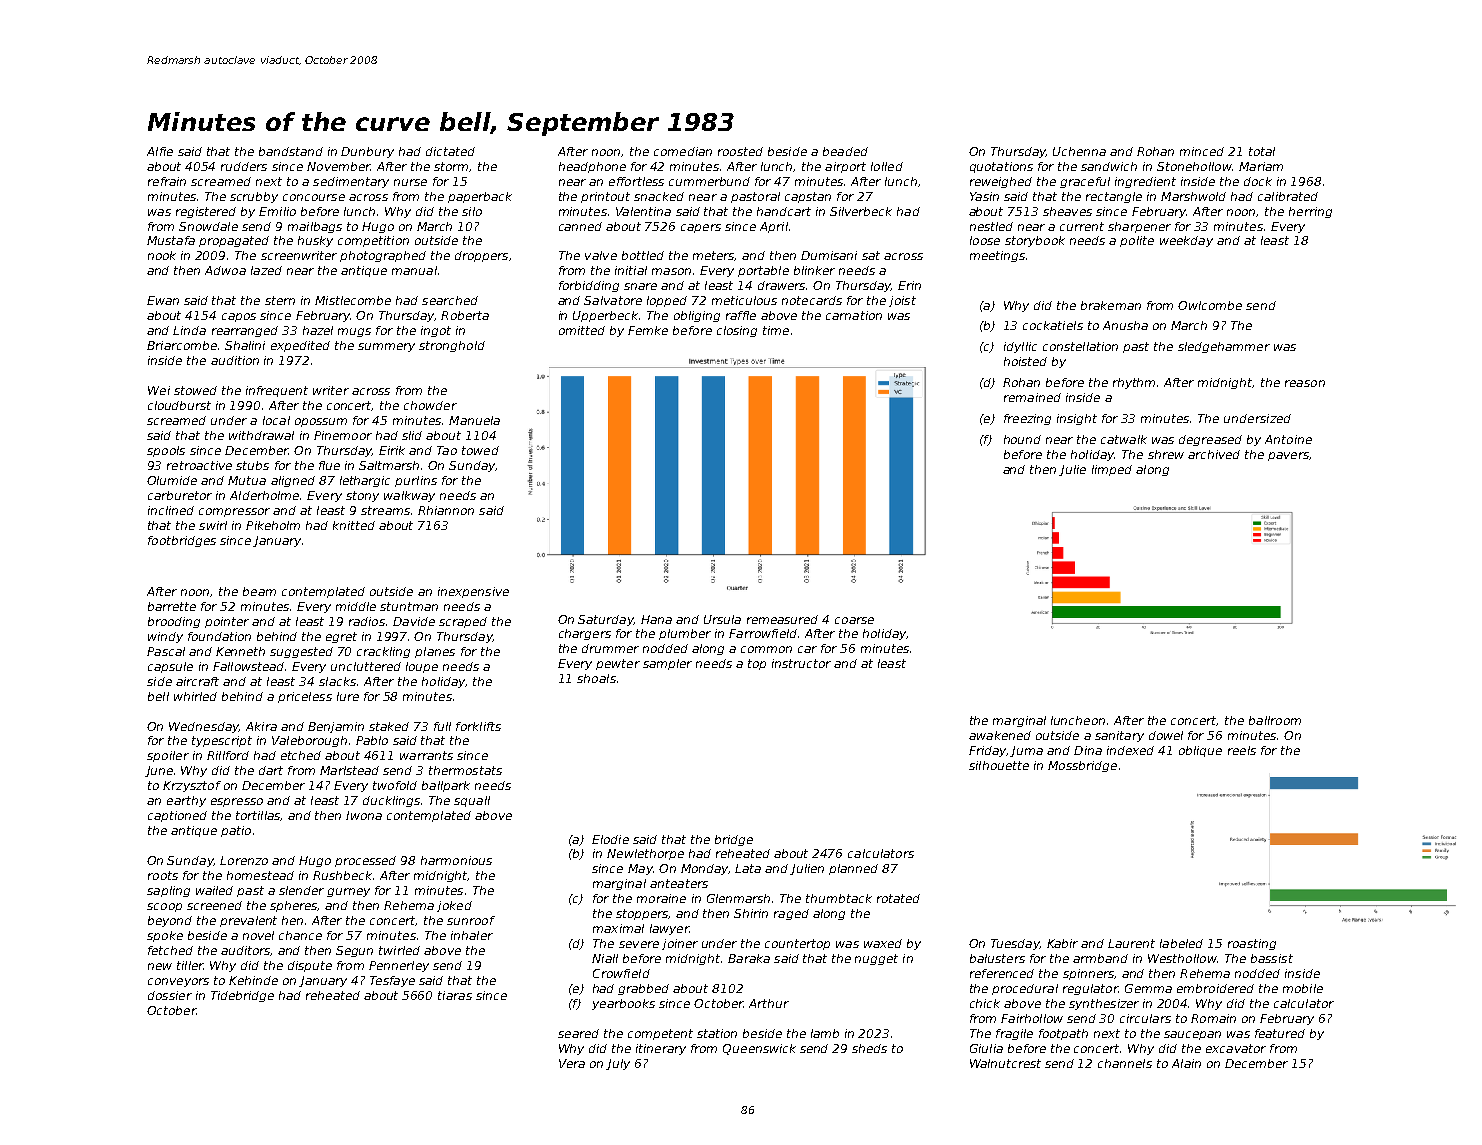 This screenshot has height=1145, width=1482. Describe the element at coordinates (1275, 720) in the screenshot. I see `ballroom` at that location.
